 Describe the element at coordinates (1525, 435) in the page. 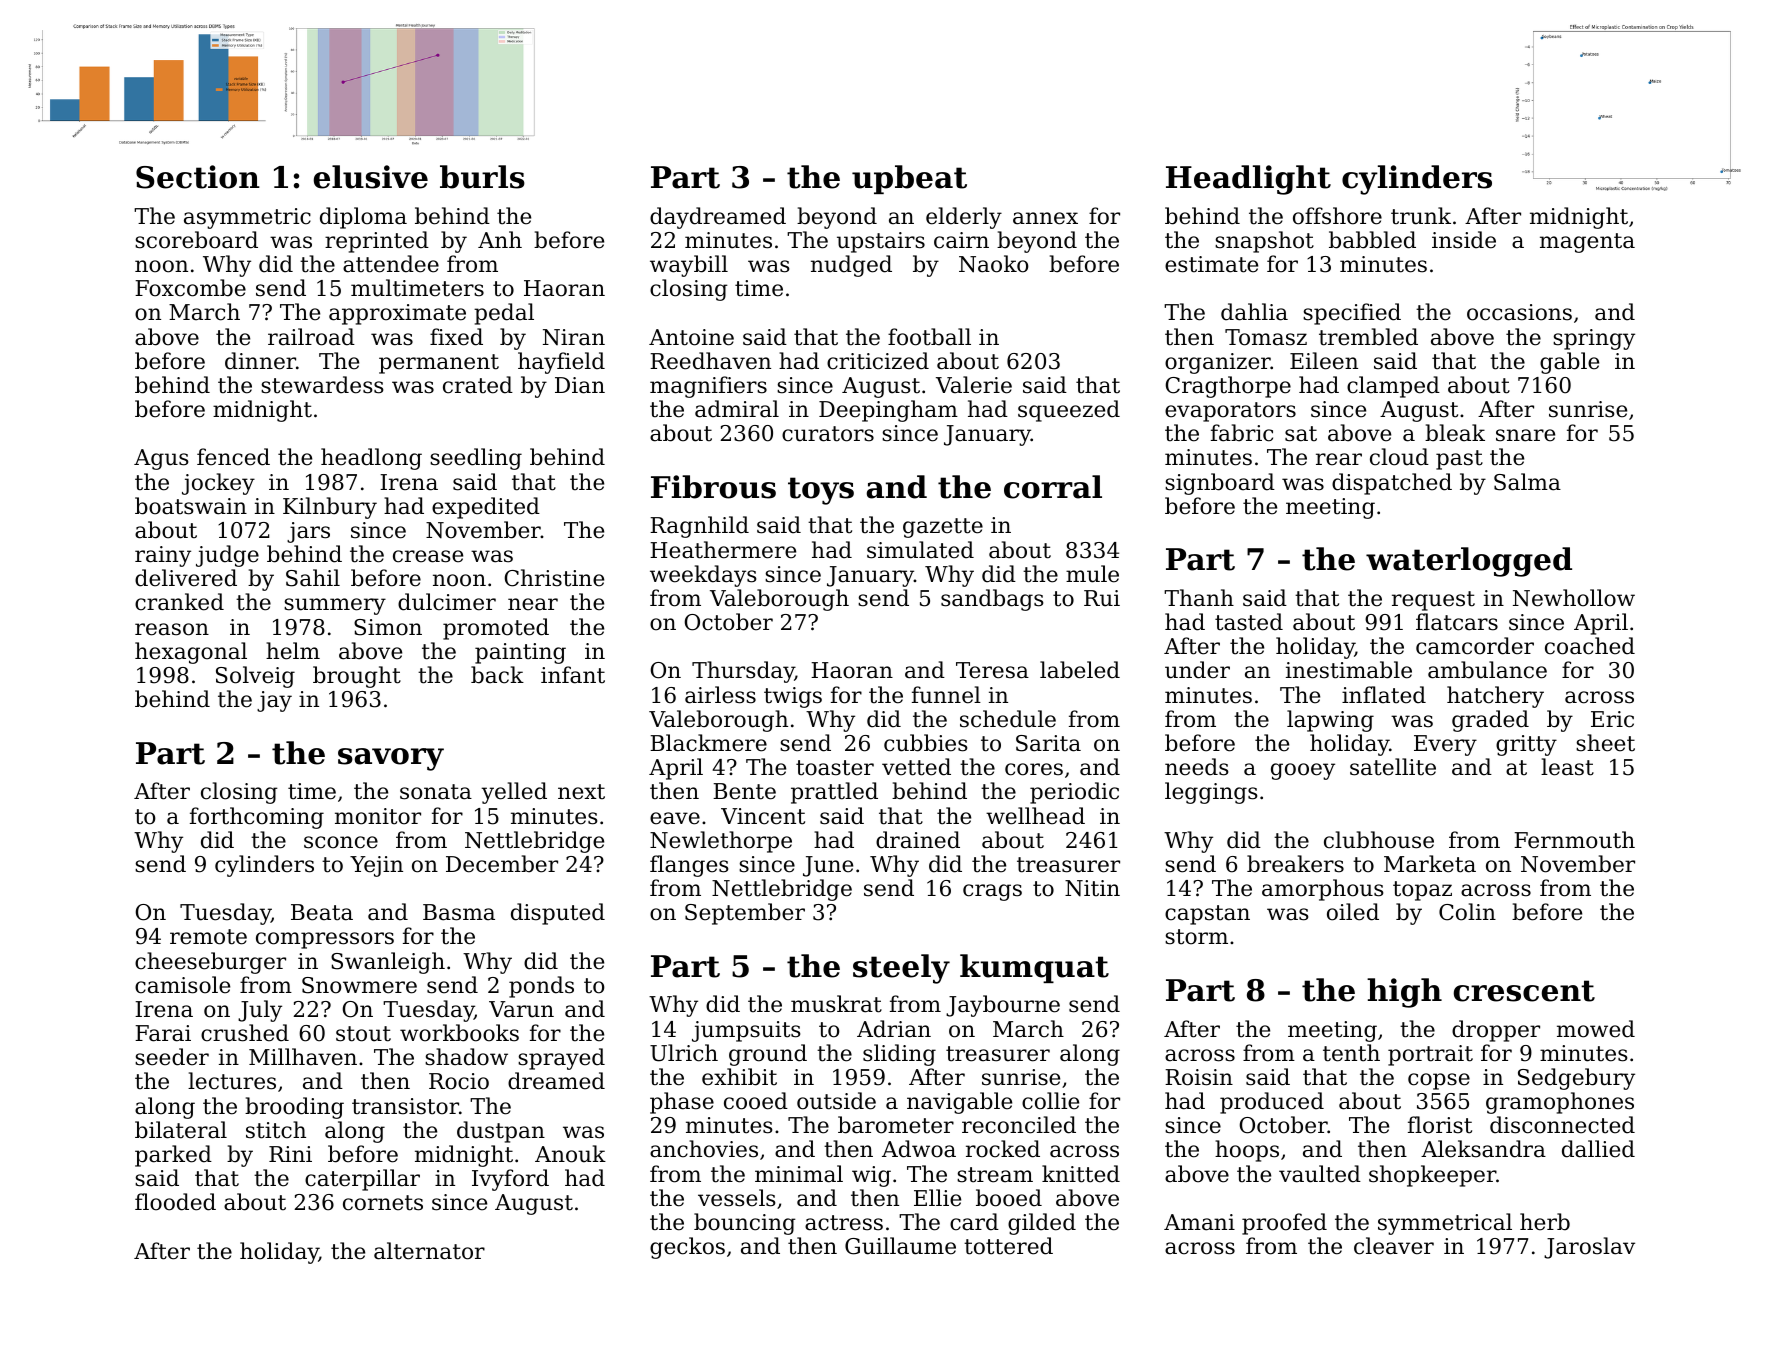

I see `snare` at that location.
